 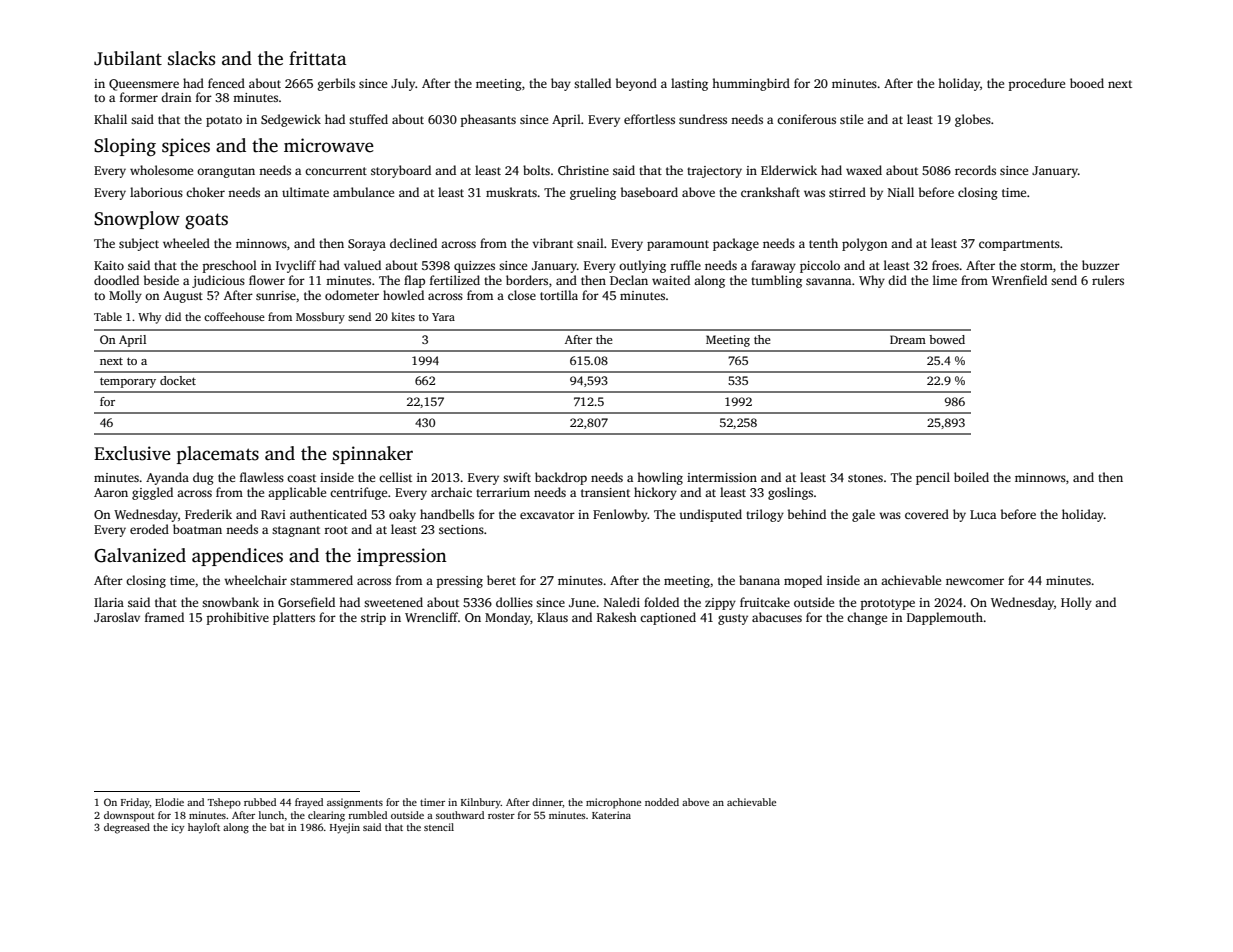 I want to click on prototype, so click(x=887, y=604).
